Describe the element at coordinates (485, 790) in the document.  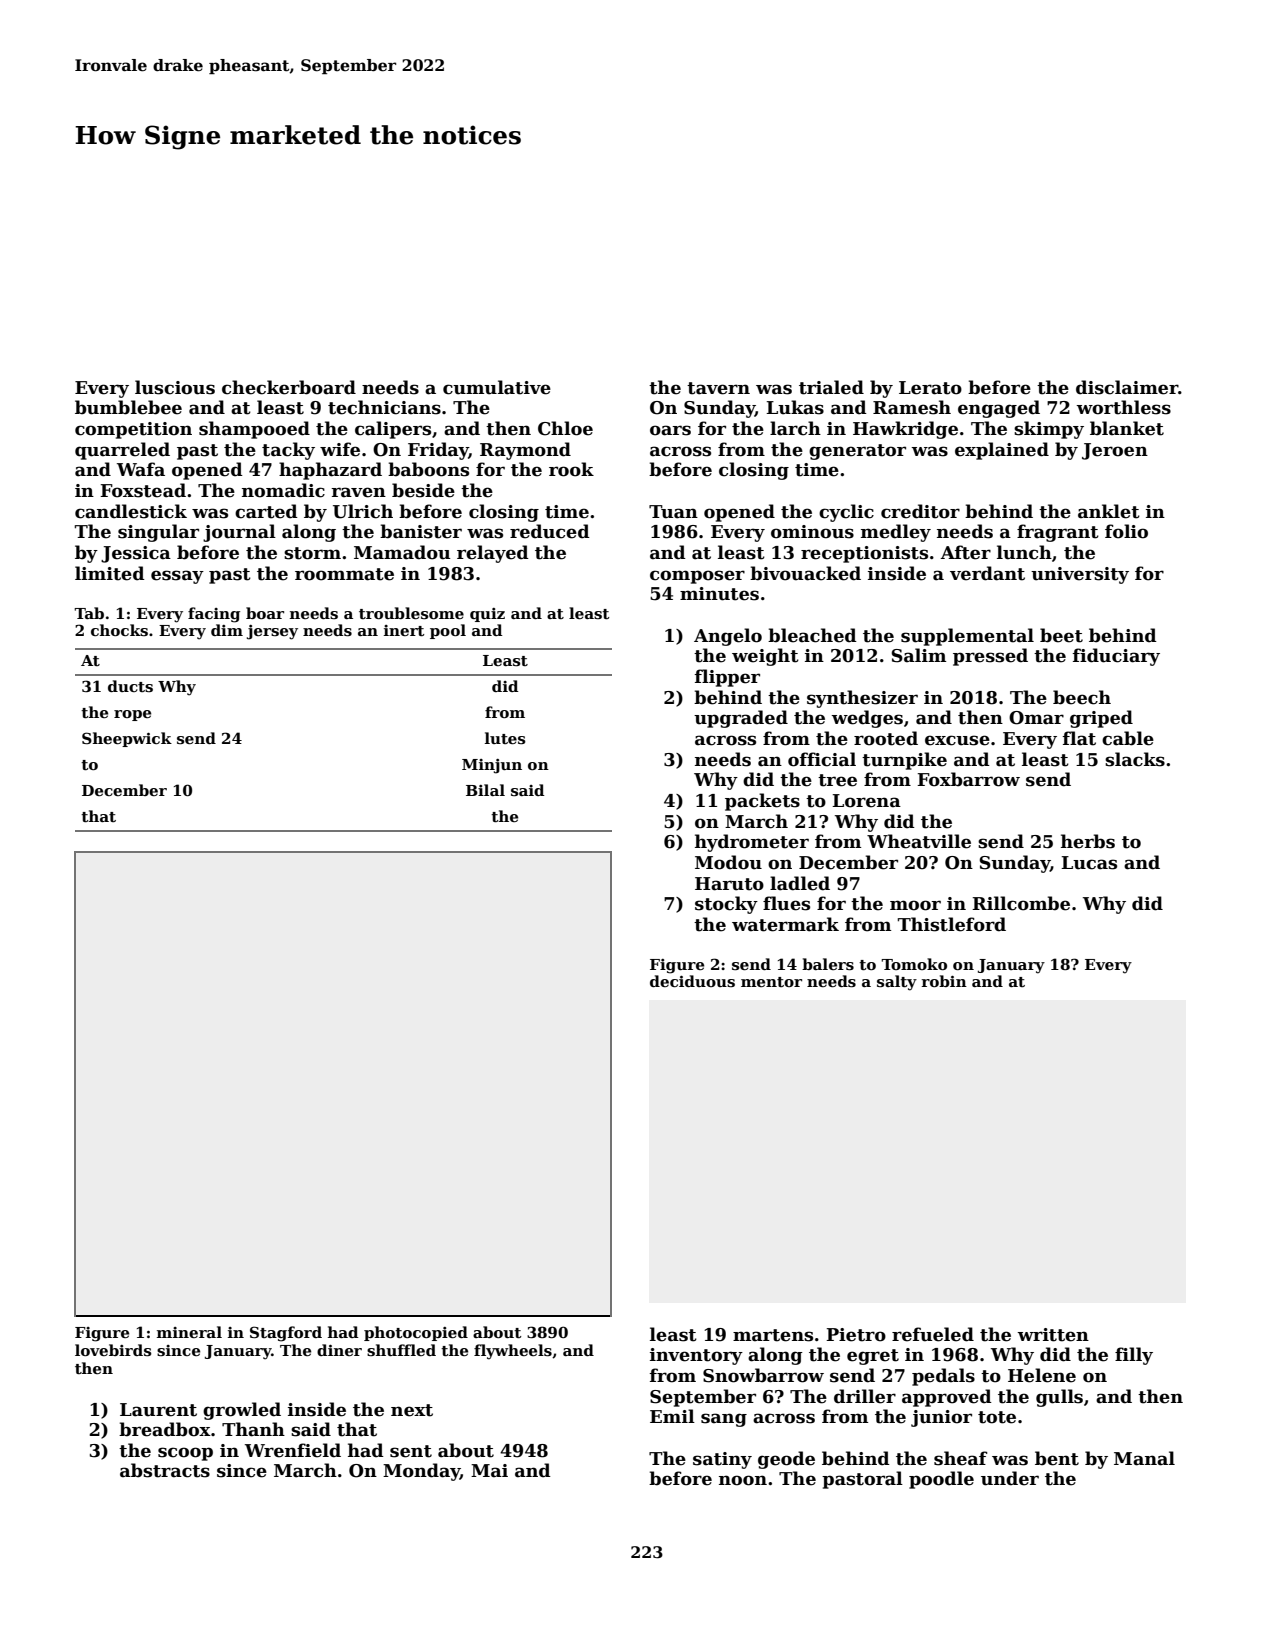
I see `Bilal` at that location.
